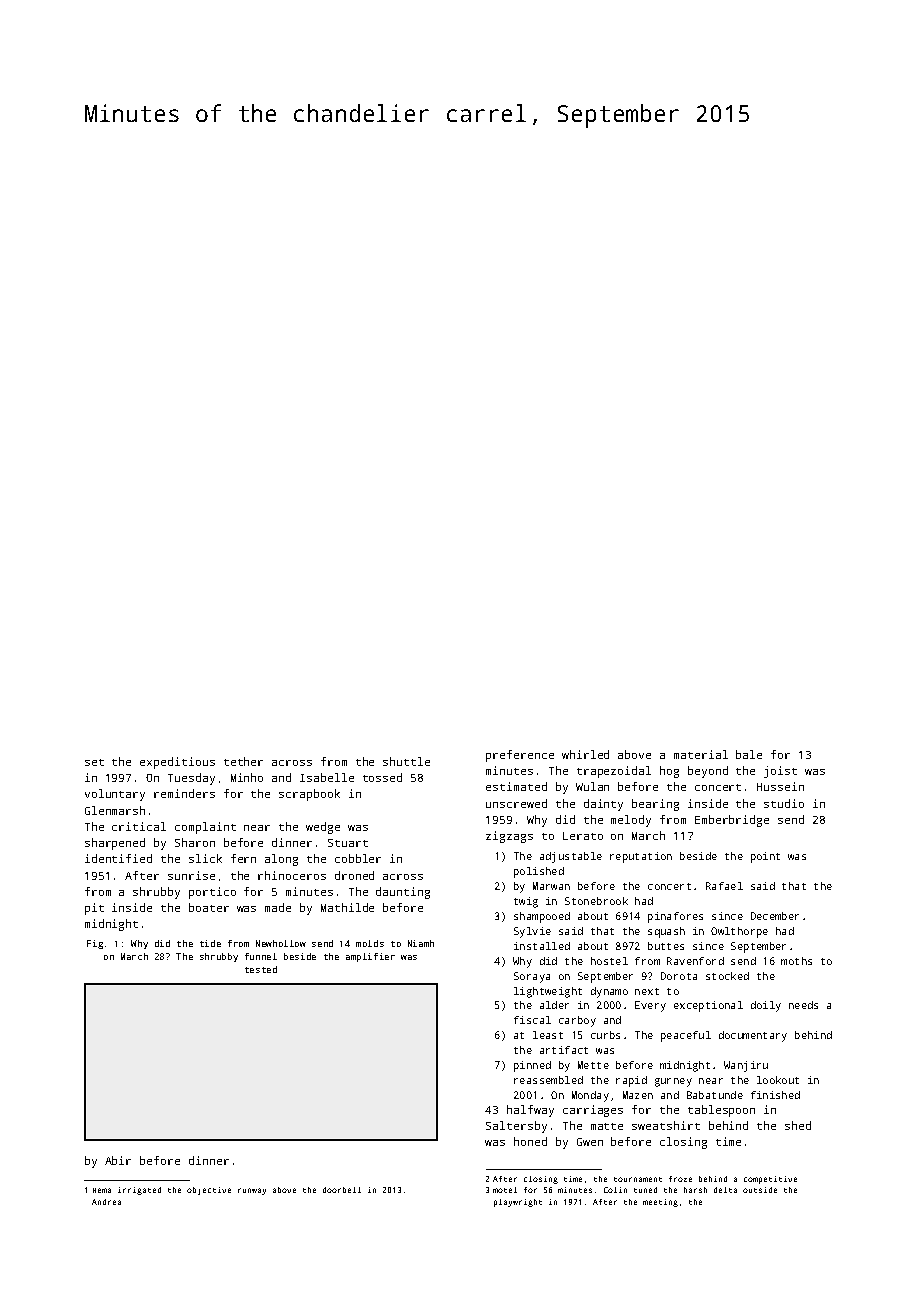 The height and width of the screenshot is (1314, 924). Describe the element at coordinates (118, 1160) in the screenshot. I see `Abir` at that location.
